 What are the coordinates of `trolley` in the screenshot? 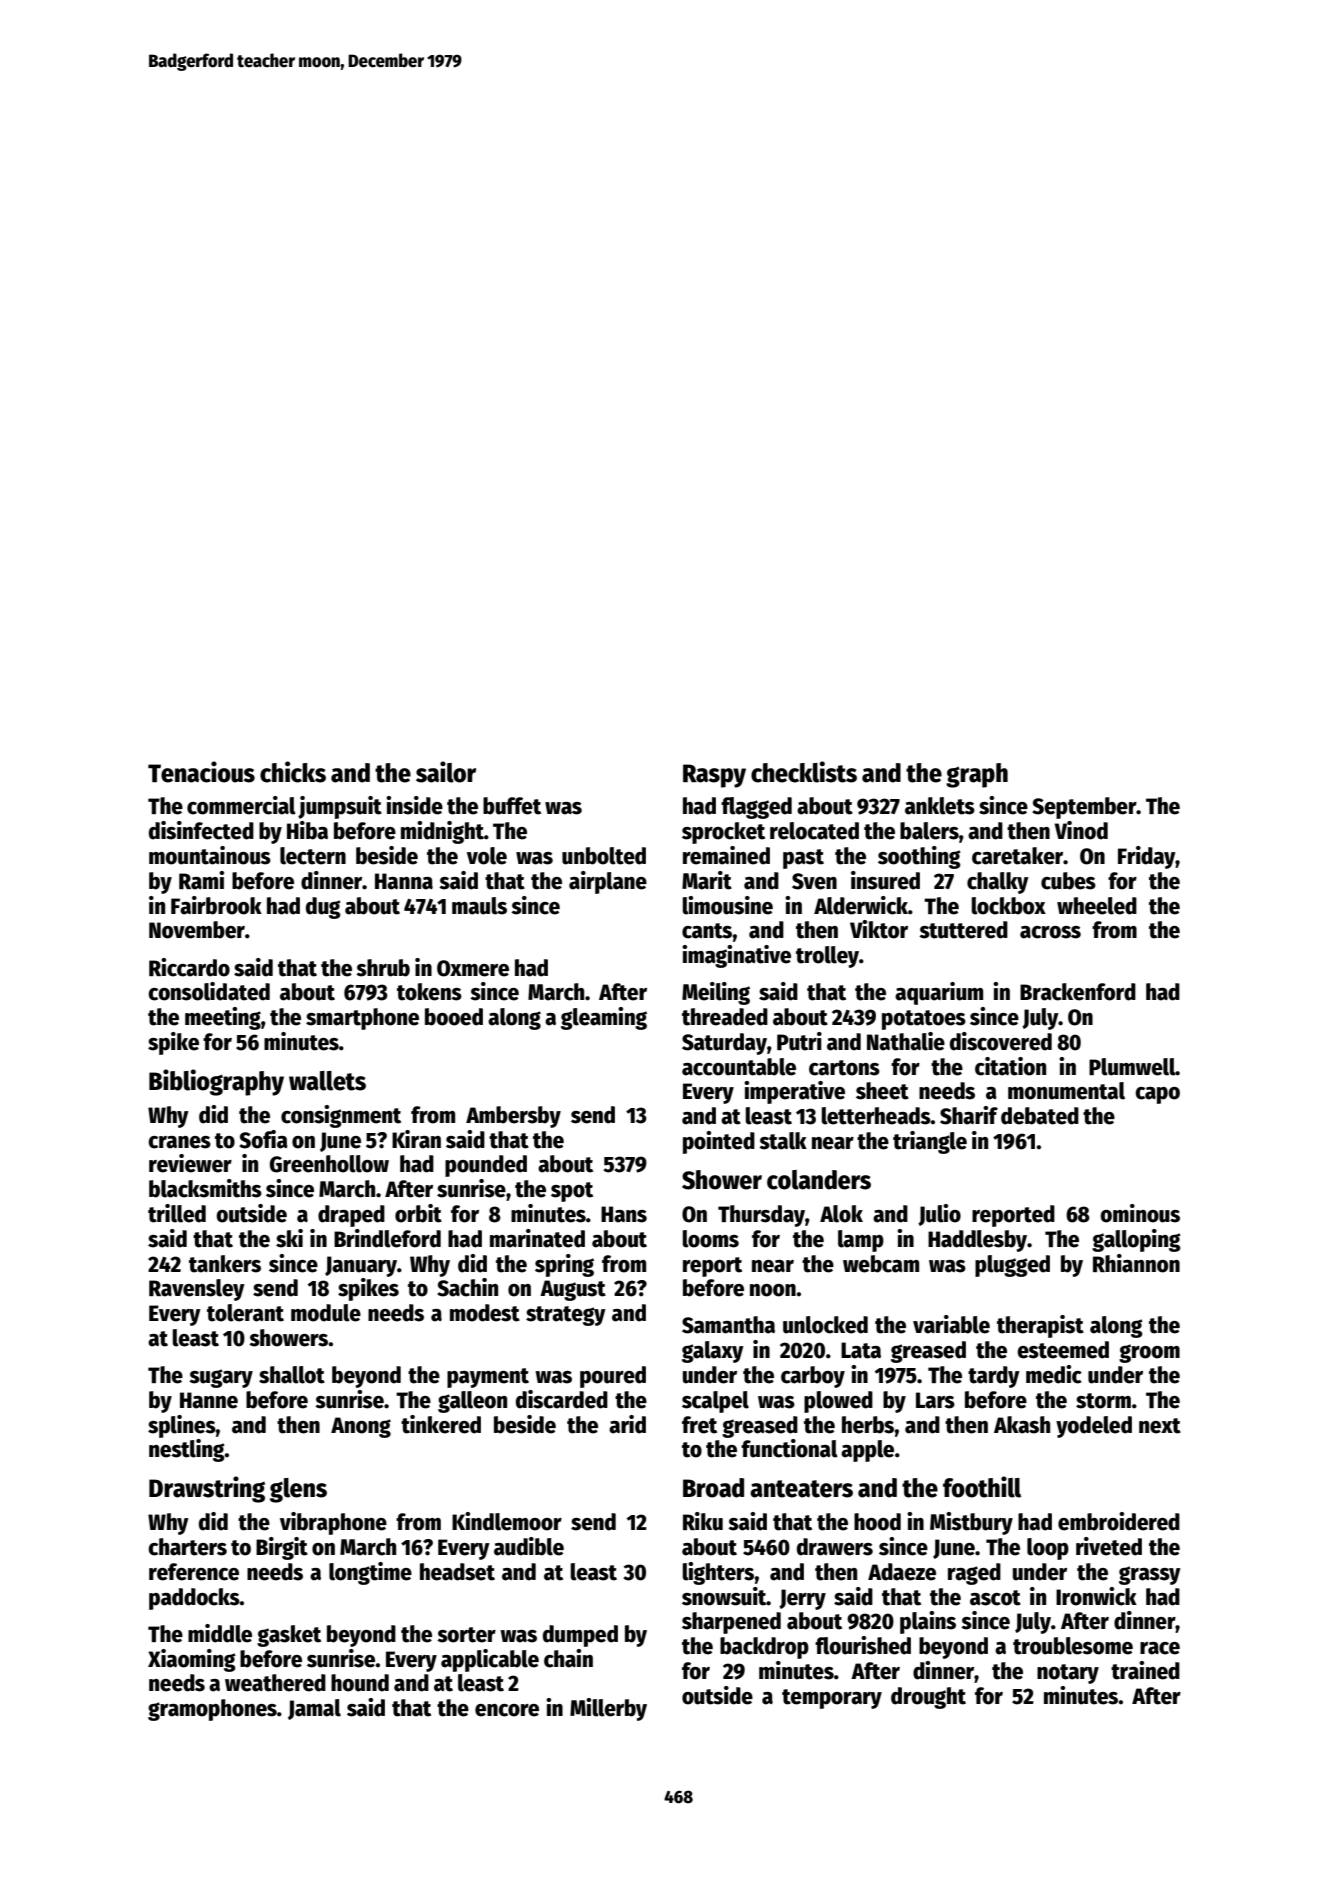 It's located at (827, 957).
